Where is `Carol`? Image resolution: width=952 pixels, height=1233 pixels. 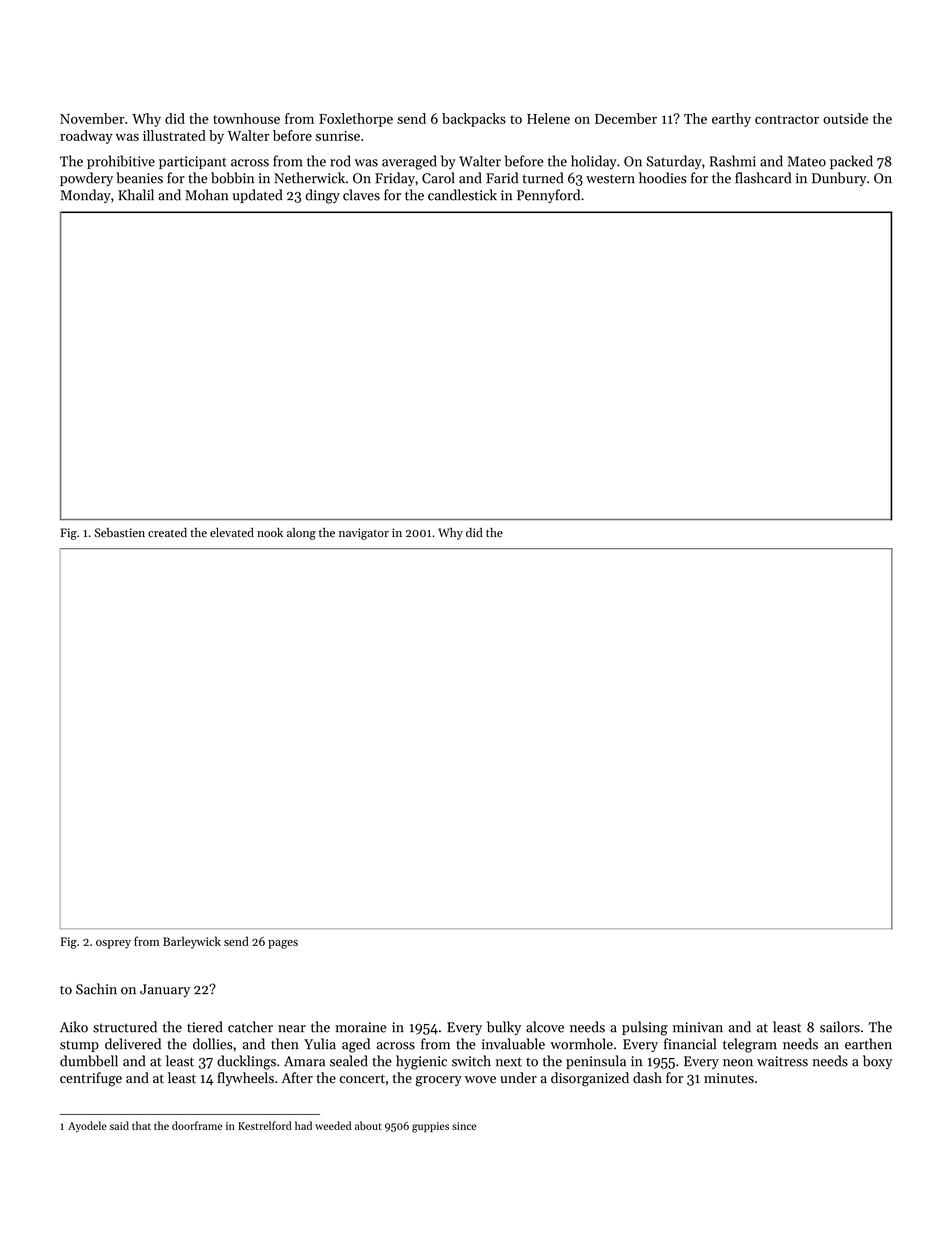 Carol is located at coordinates (438, 178).
